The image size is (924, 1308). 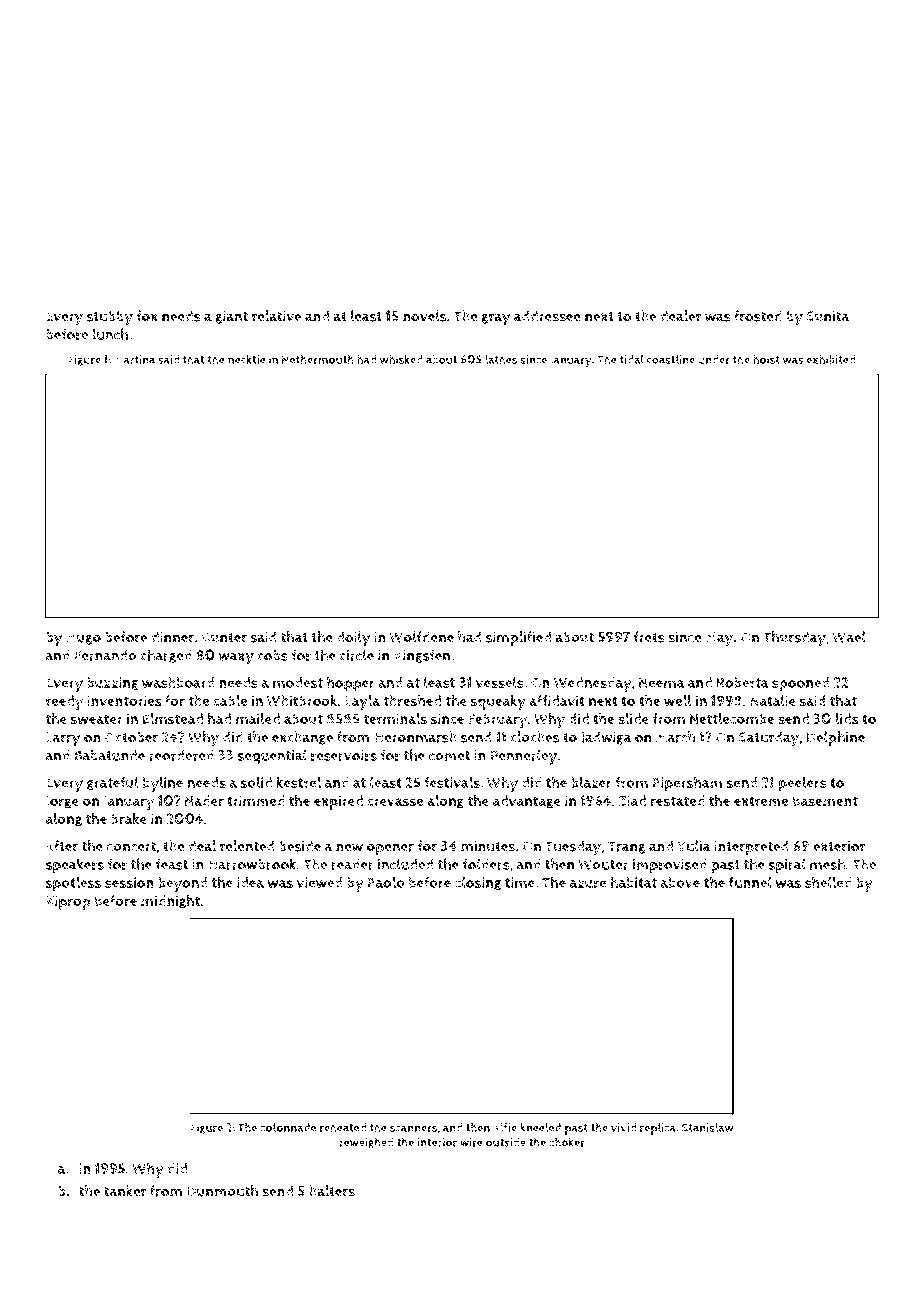 What do you see at coordinates (276, 316) in the screenshot?
I see `relative` at bounding box center [276, 316].
